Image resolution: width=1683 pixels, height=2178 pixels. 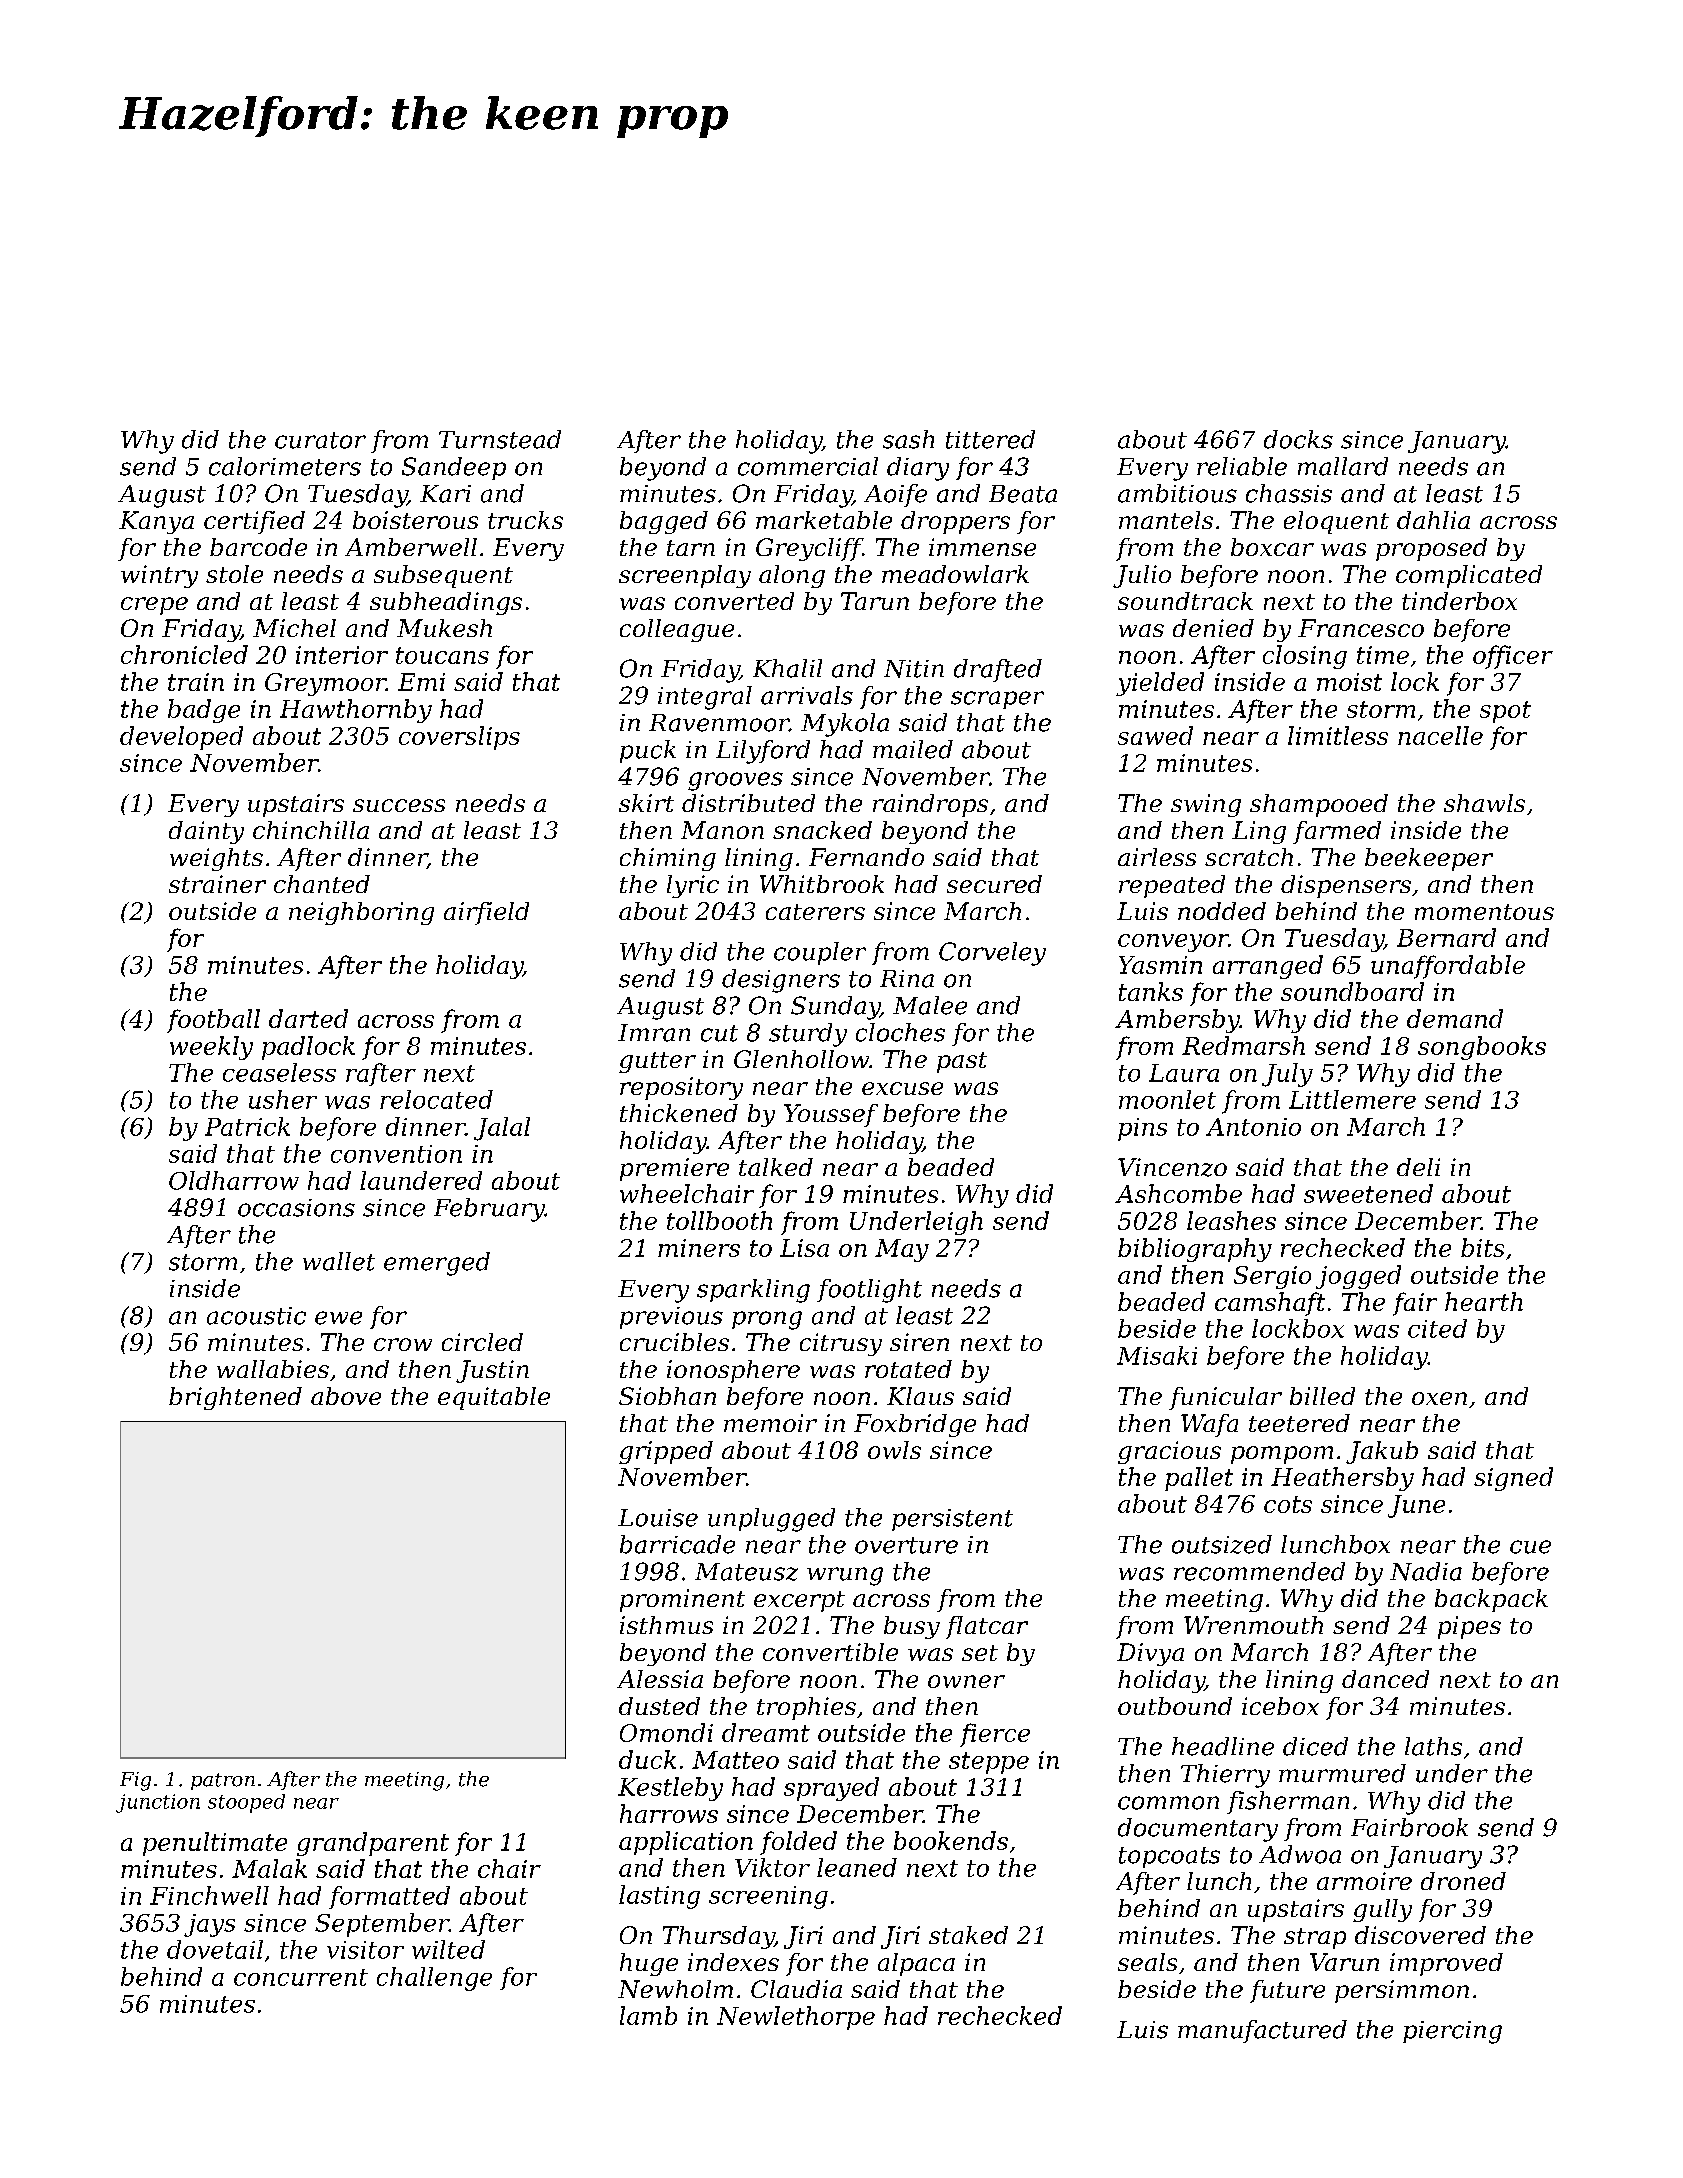 What do you see at coordinates (373, 1844) in the document?
I see `grandparent` at bounding box center [373, 1844].
